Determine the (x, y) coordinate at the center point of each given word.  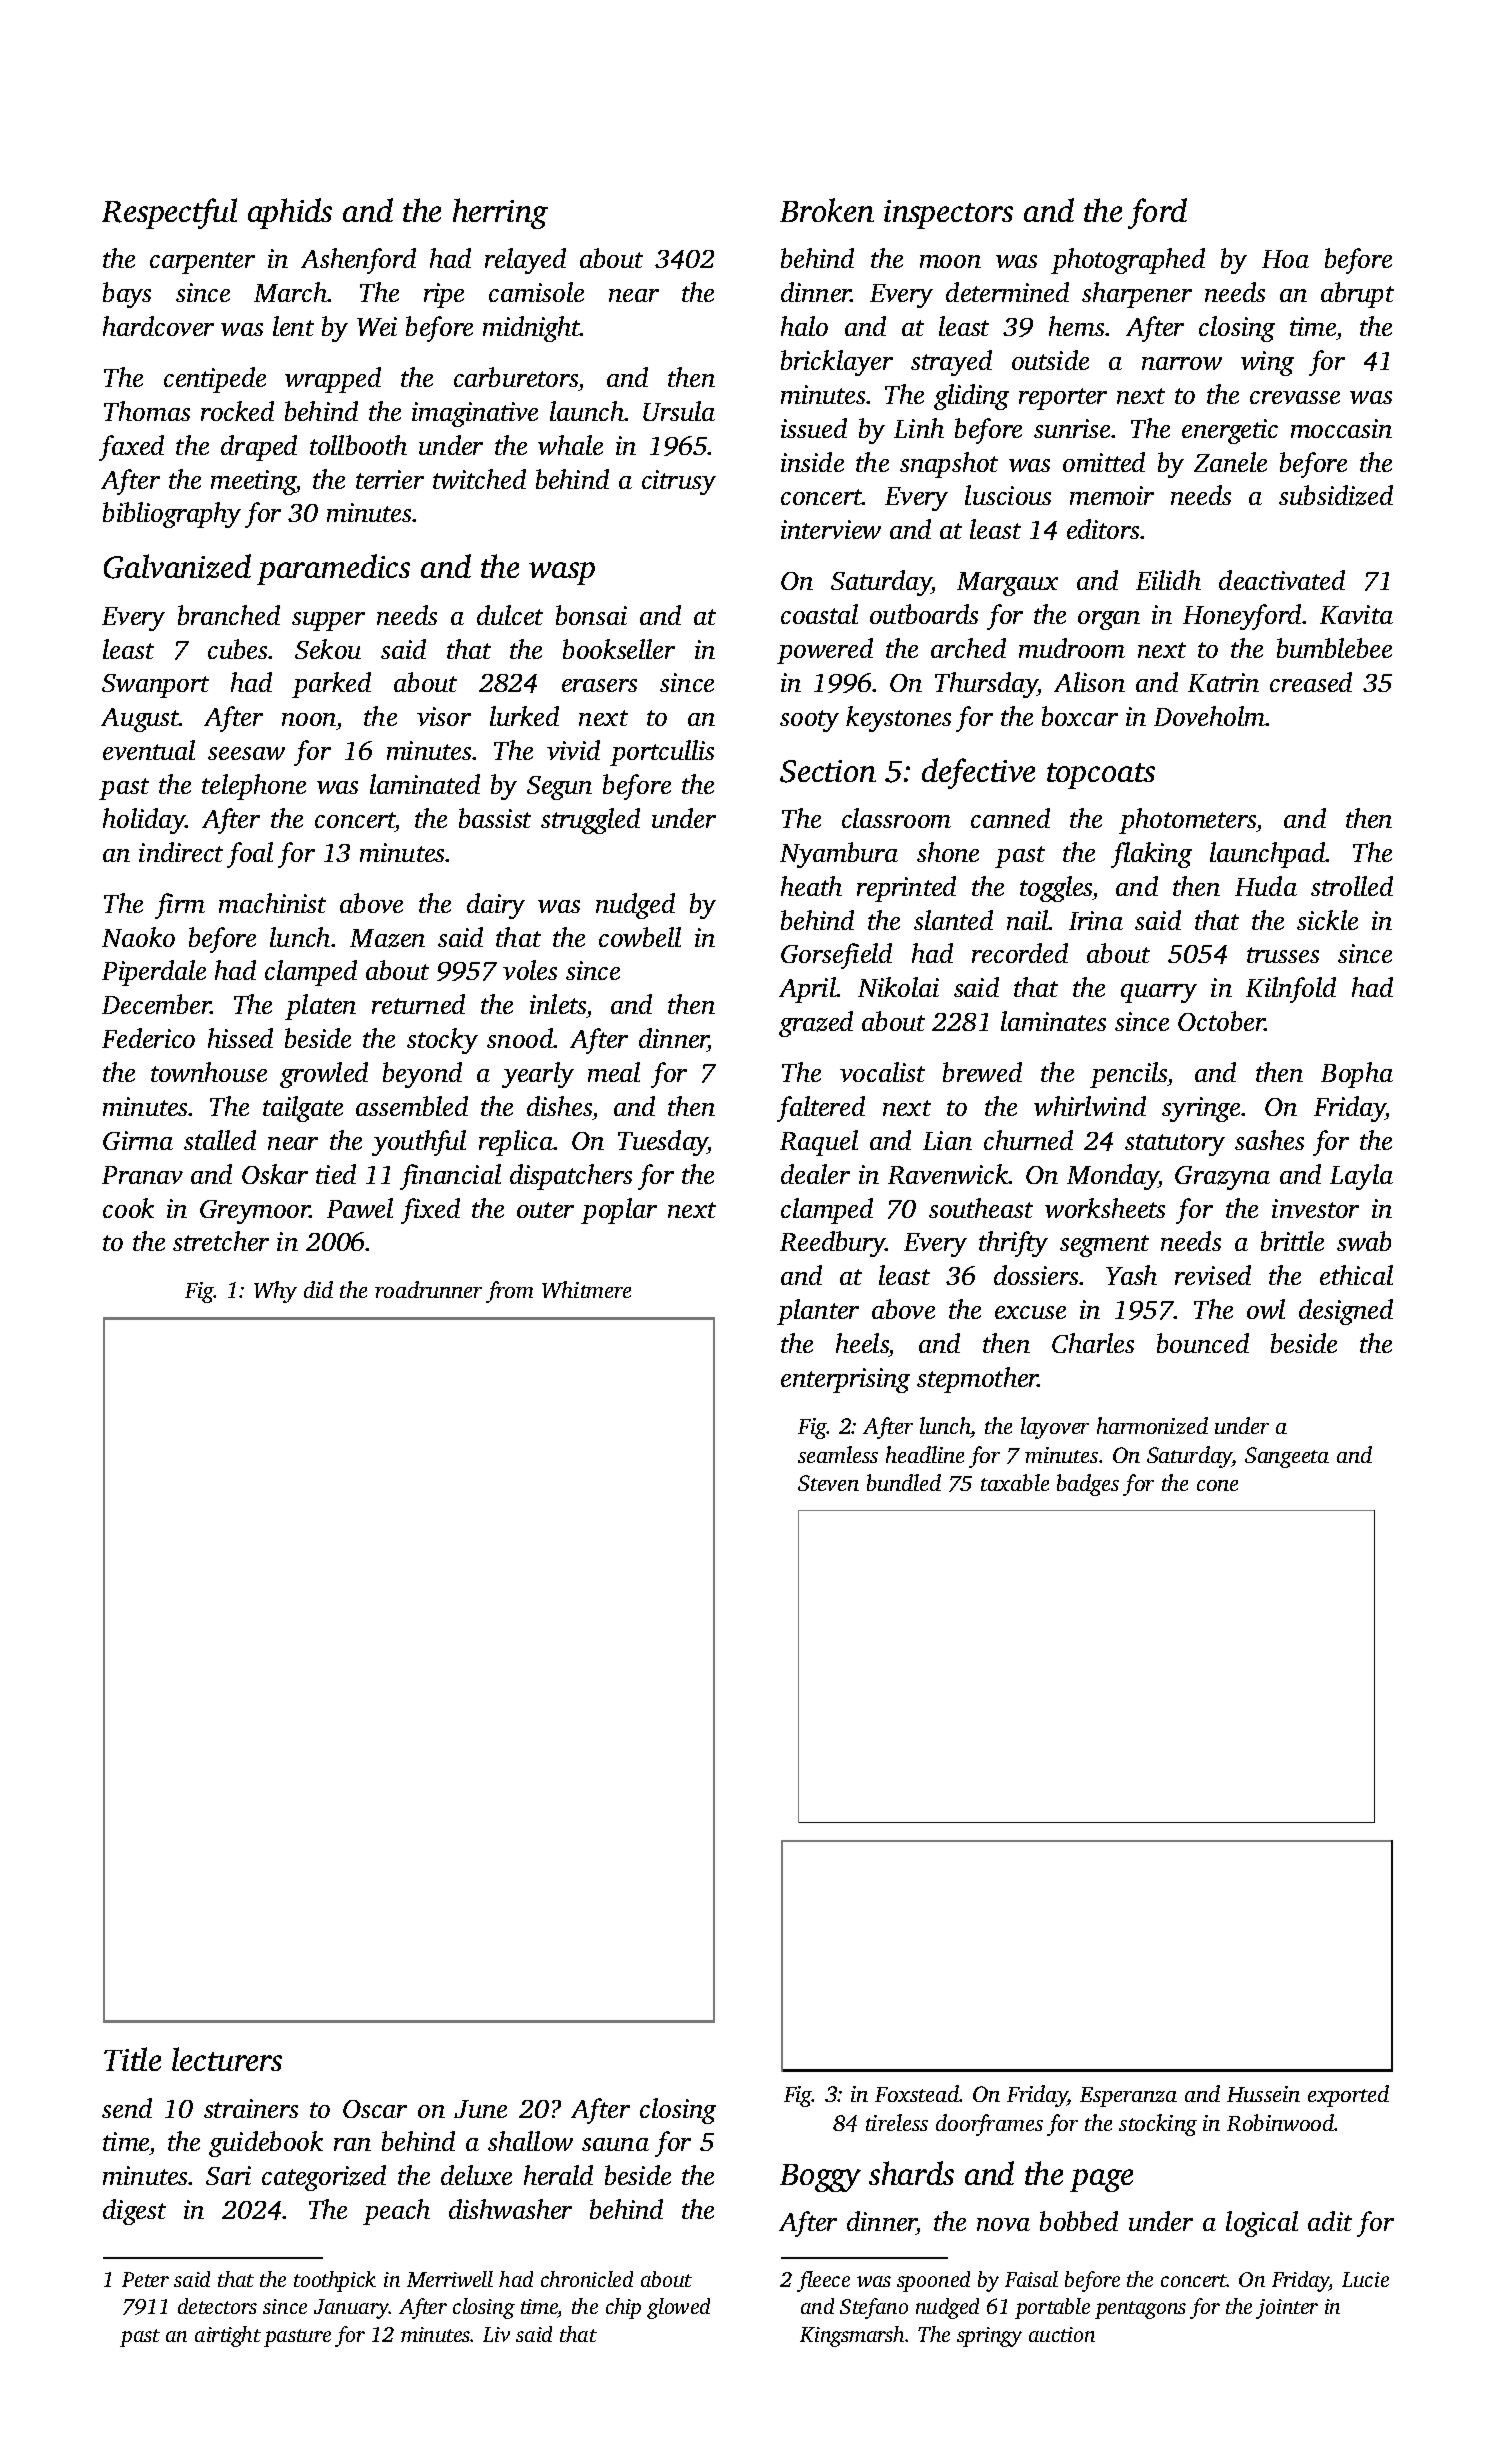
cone (1217, 1485)
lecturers (227, 2059)
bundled (904, 1482)
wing (1267, 363)
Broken (827, 210)
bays (127, 295)
